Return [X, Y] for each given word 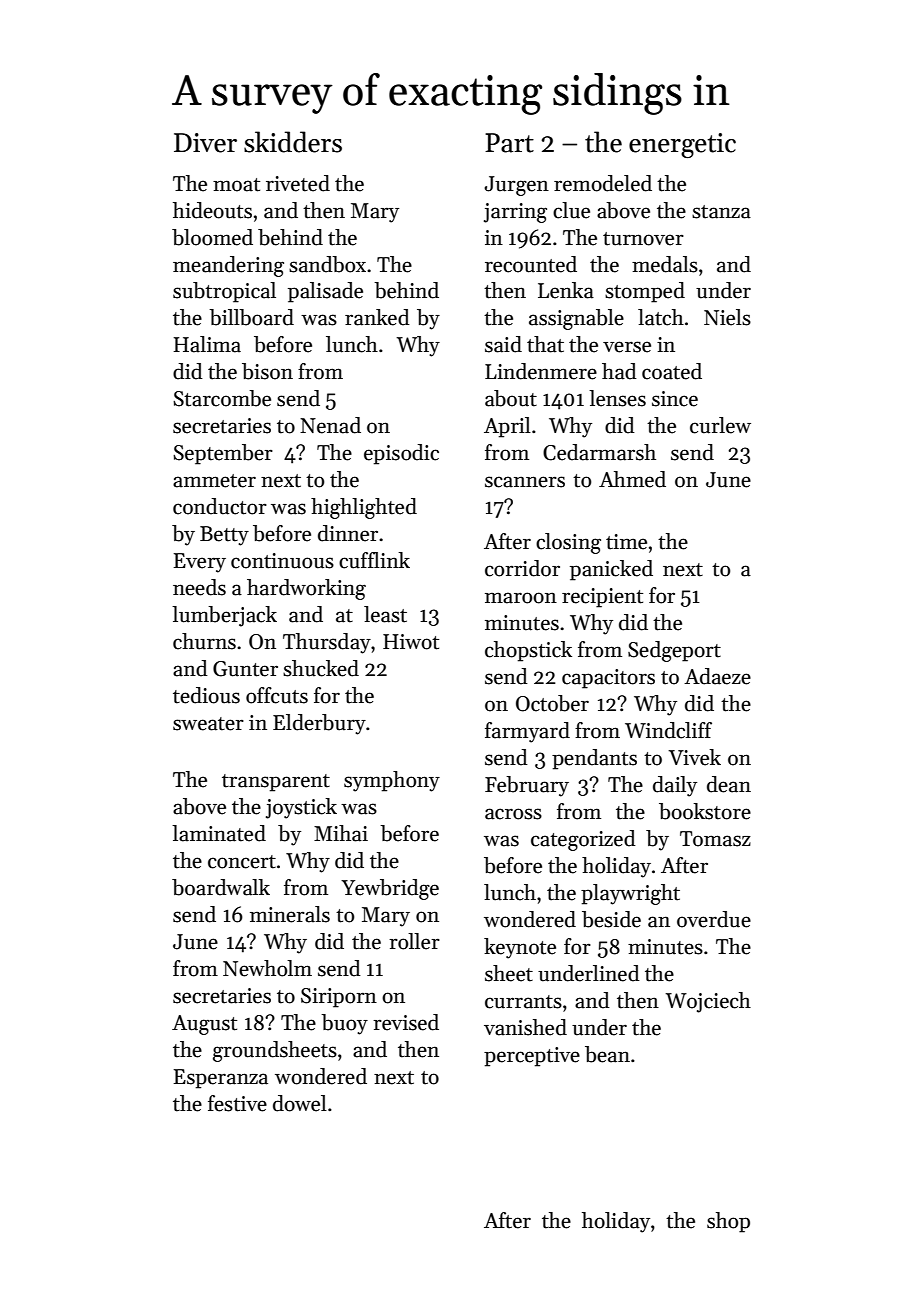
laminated [219, 833]
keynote [520, 948]
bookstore [705, 811]
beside [611, 919]
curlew [720, 425]
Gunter [245, 669]
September [223, 454]
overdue [714, 919]
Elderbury [319, 724]
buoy [344, 1024]
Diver [205, 143]
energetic [682, 145]
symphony [392, 781]
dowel [300, 1103]
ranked [377, 317]
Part [509, 143]
